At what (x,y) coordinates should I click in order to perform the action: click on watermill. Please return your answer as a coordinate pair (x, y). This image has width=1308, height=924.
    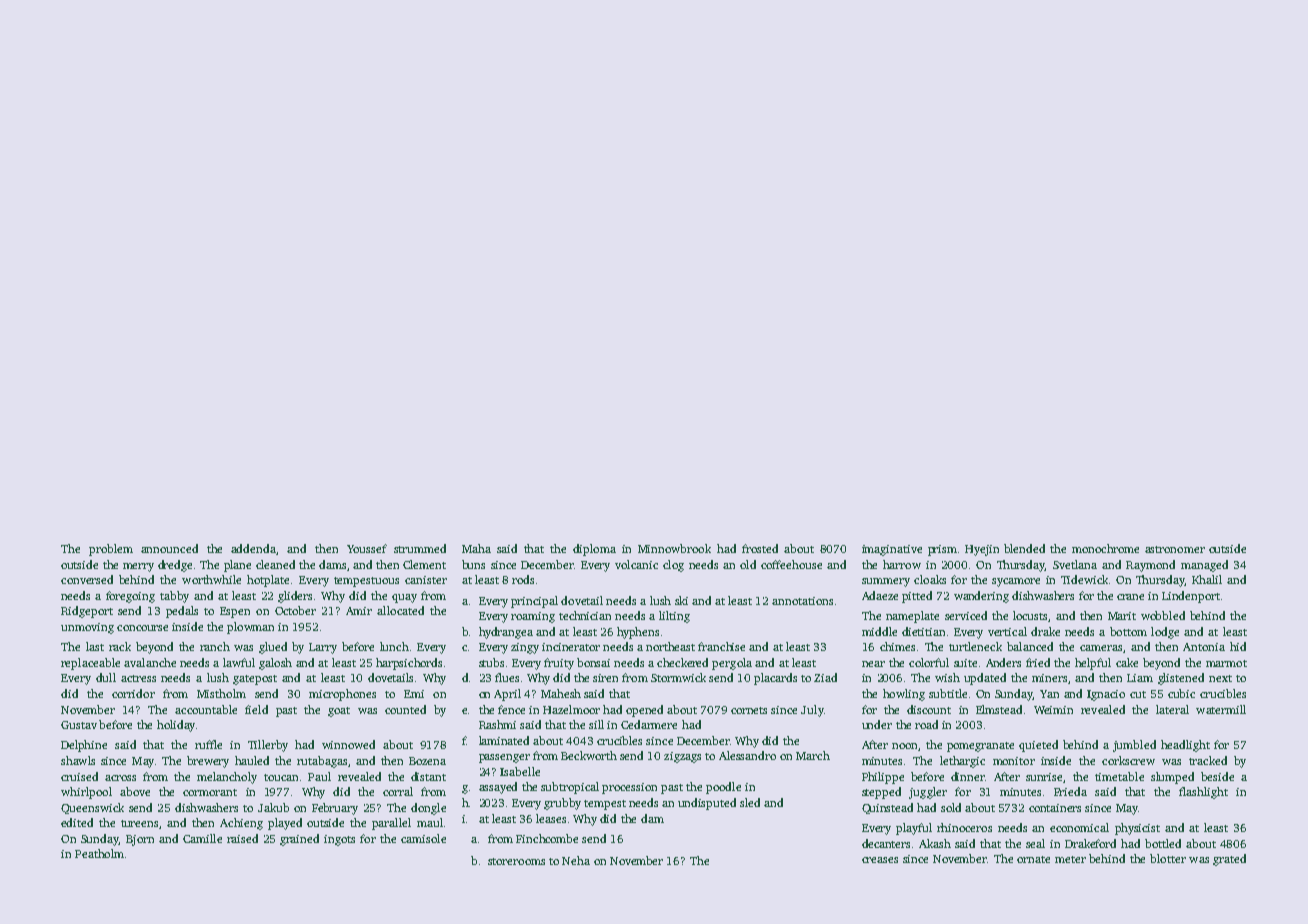
    Looking at the image, I should click on (1221, 709).
